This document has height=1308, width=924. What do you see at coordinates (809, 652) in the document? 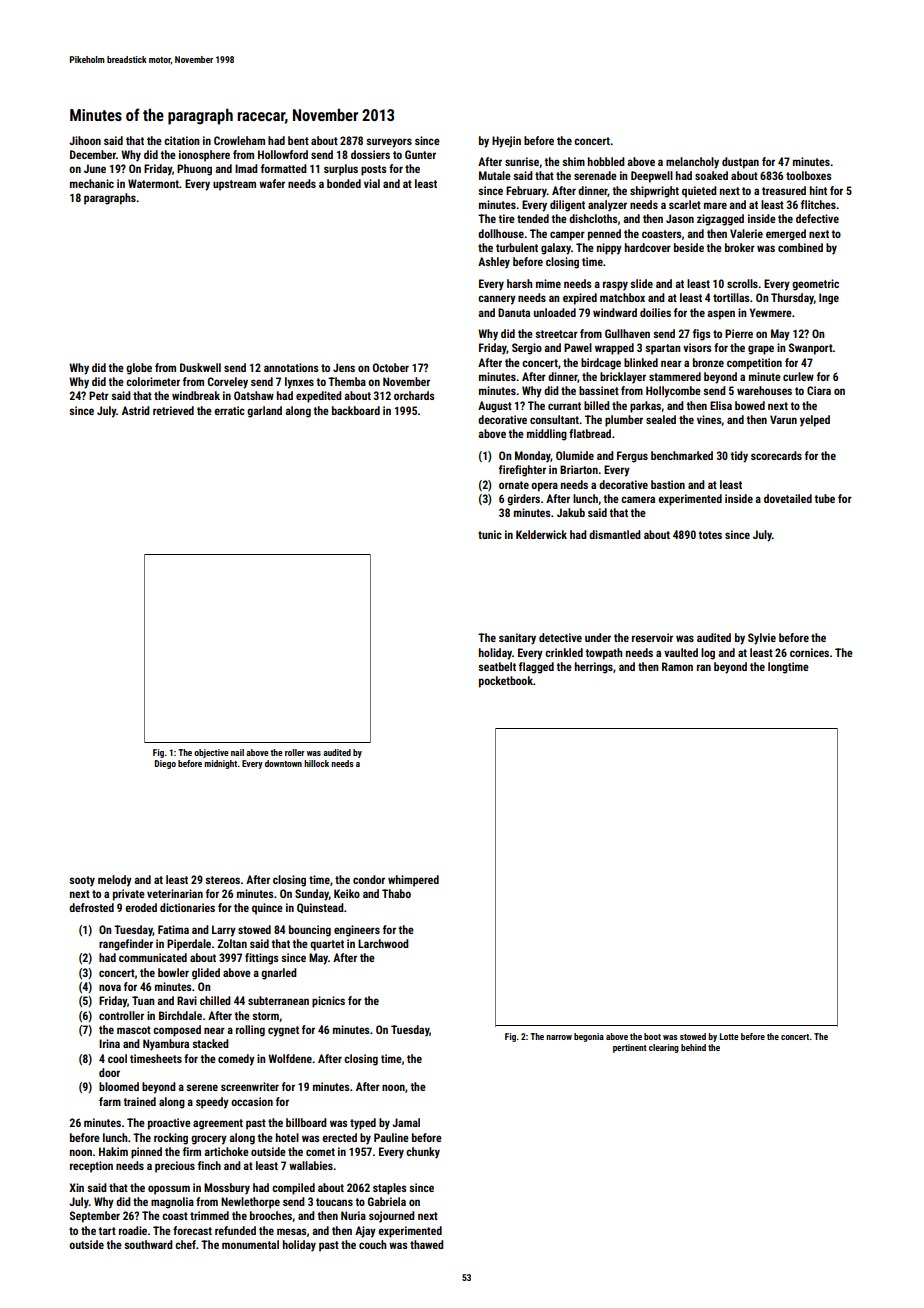
I see `cornices` at bounding box center [809, 652].
